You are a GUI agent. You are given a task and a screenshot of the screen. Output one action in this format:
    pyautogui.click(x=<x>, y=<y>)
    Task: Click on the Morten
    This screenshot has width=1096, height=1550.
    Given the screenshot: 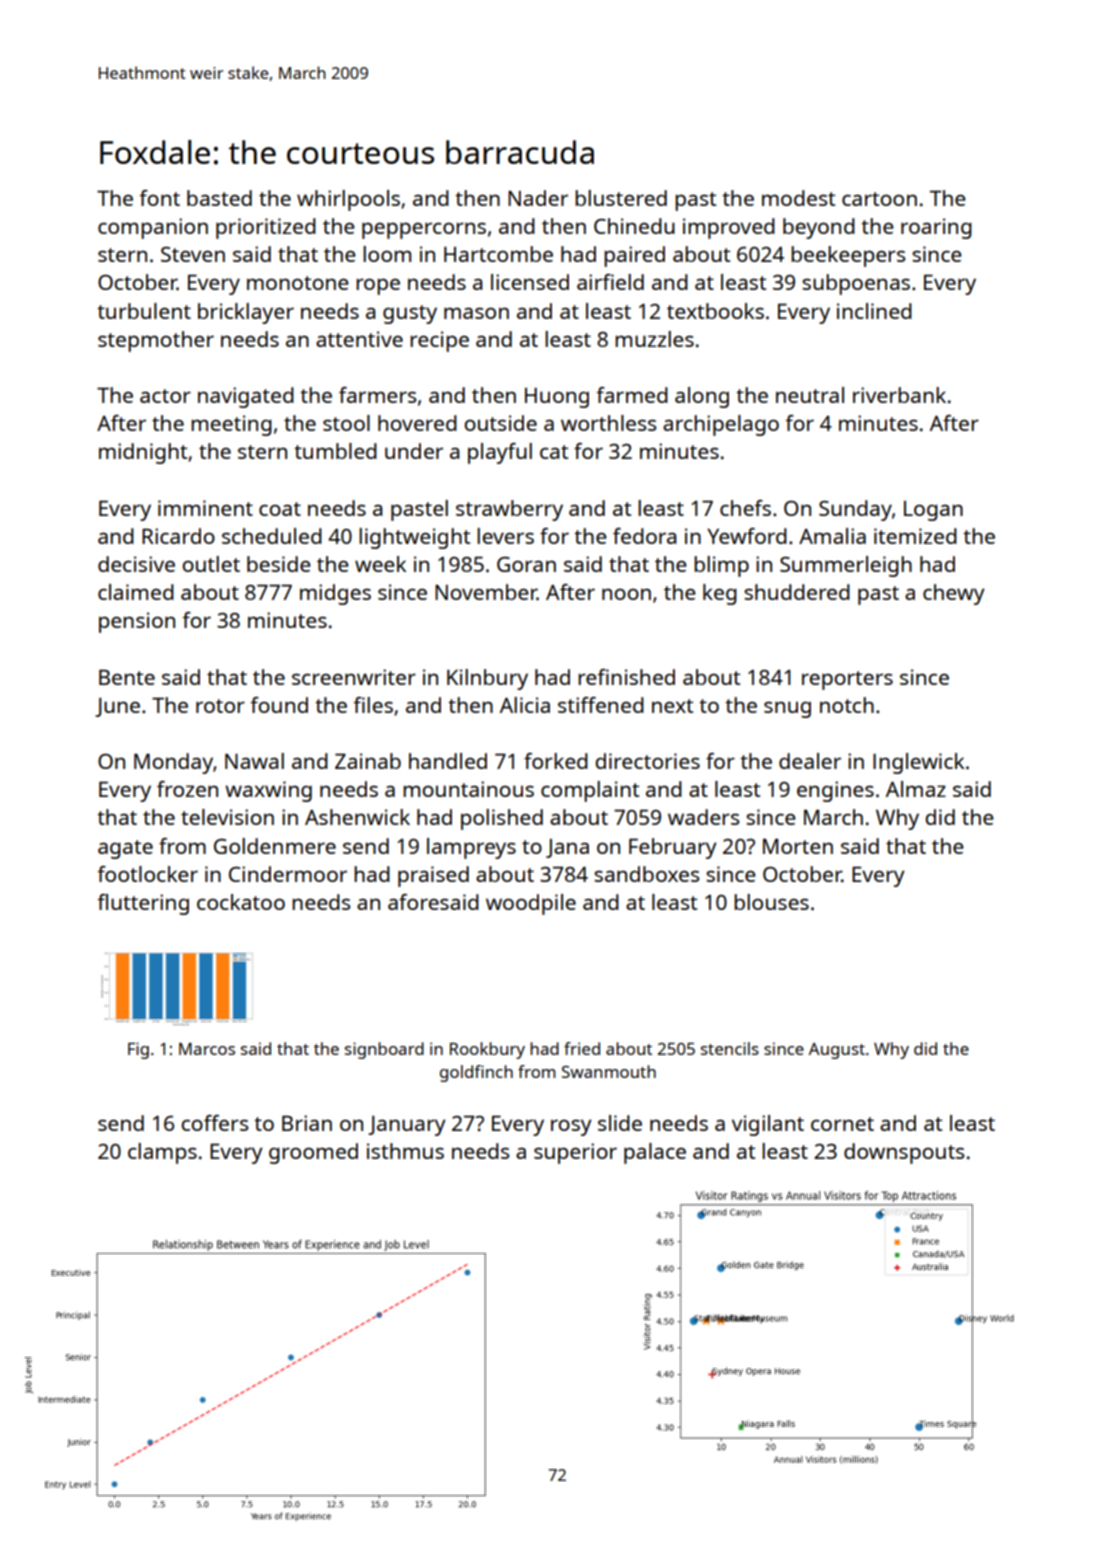 What is the action you would take?
    pyautogui.click(x=798, y=846)
